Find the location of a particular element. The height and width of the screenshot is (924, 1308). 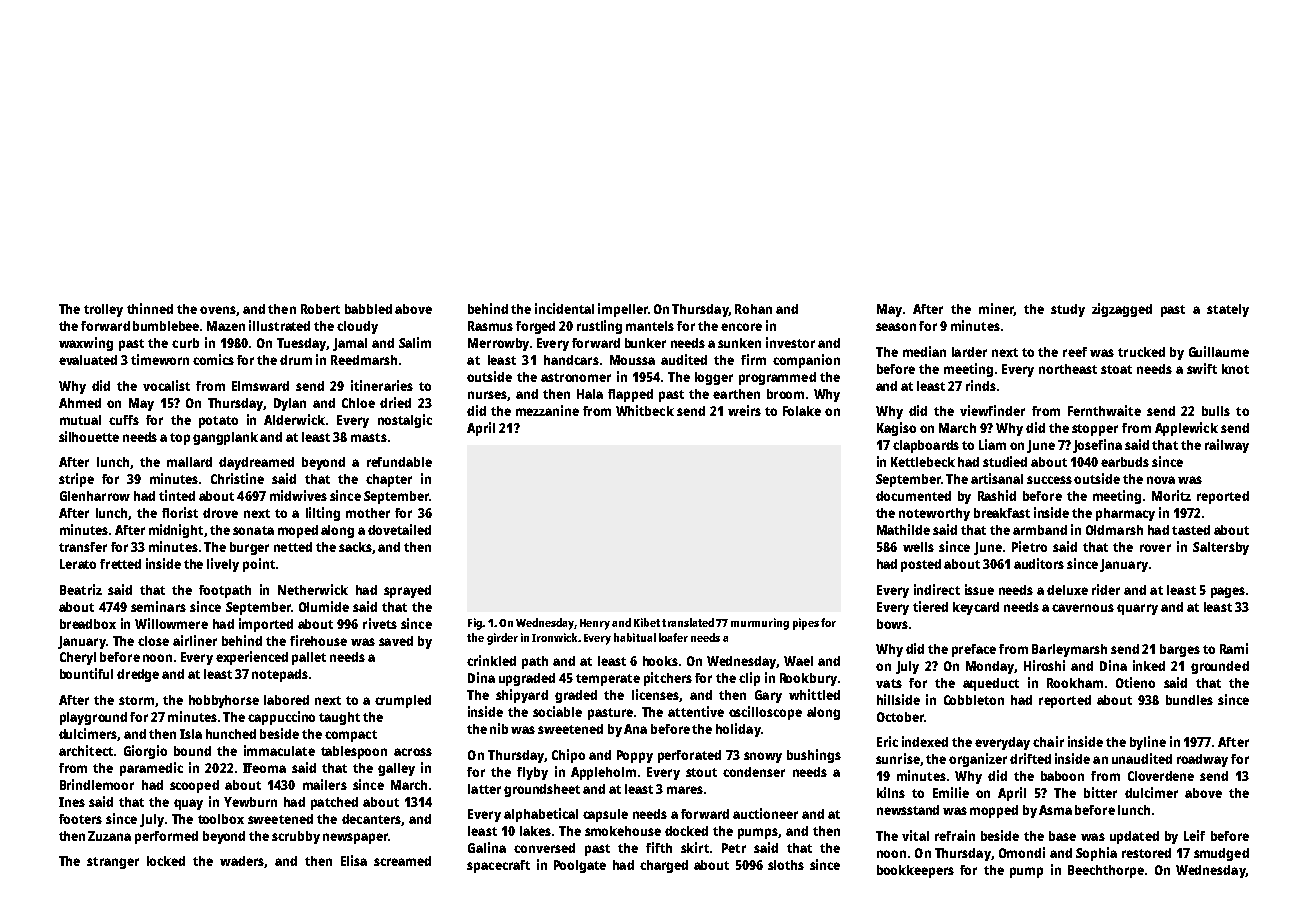

Poppy is located at coordinates (635, 756).
